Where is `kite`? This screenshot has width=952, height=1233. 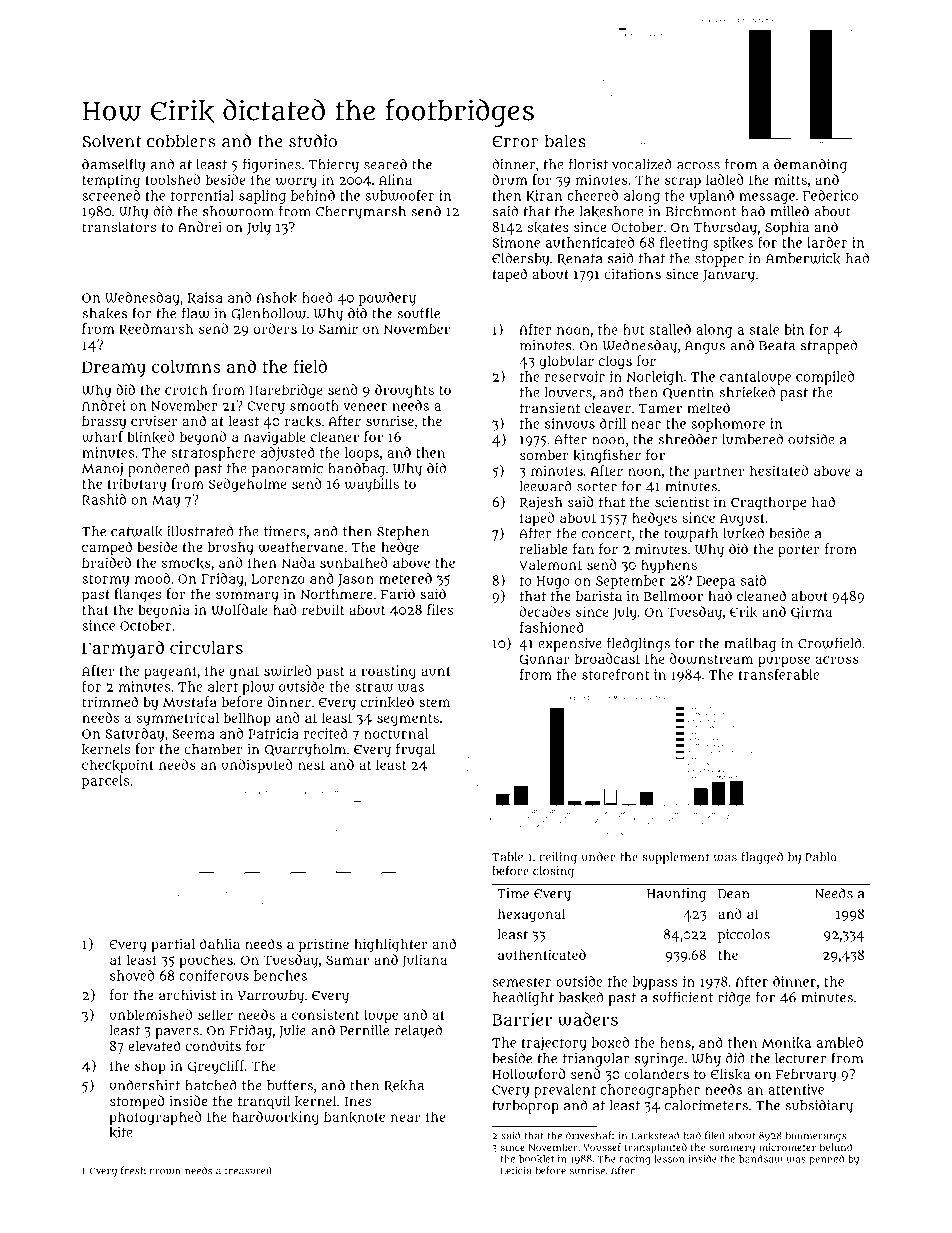
kite is located at coordinates (120, 1132).
